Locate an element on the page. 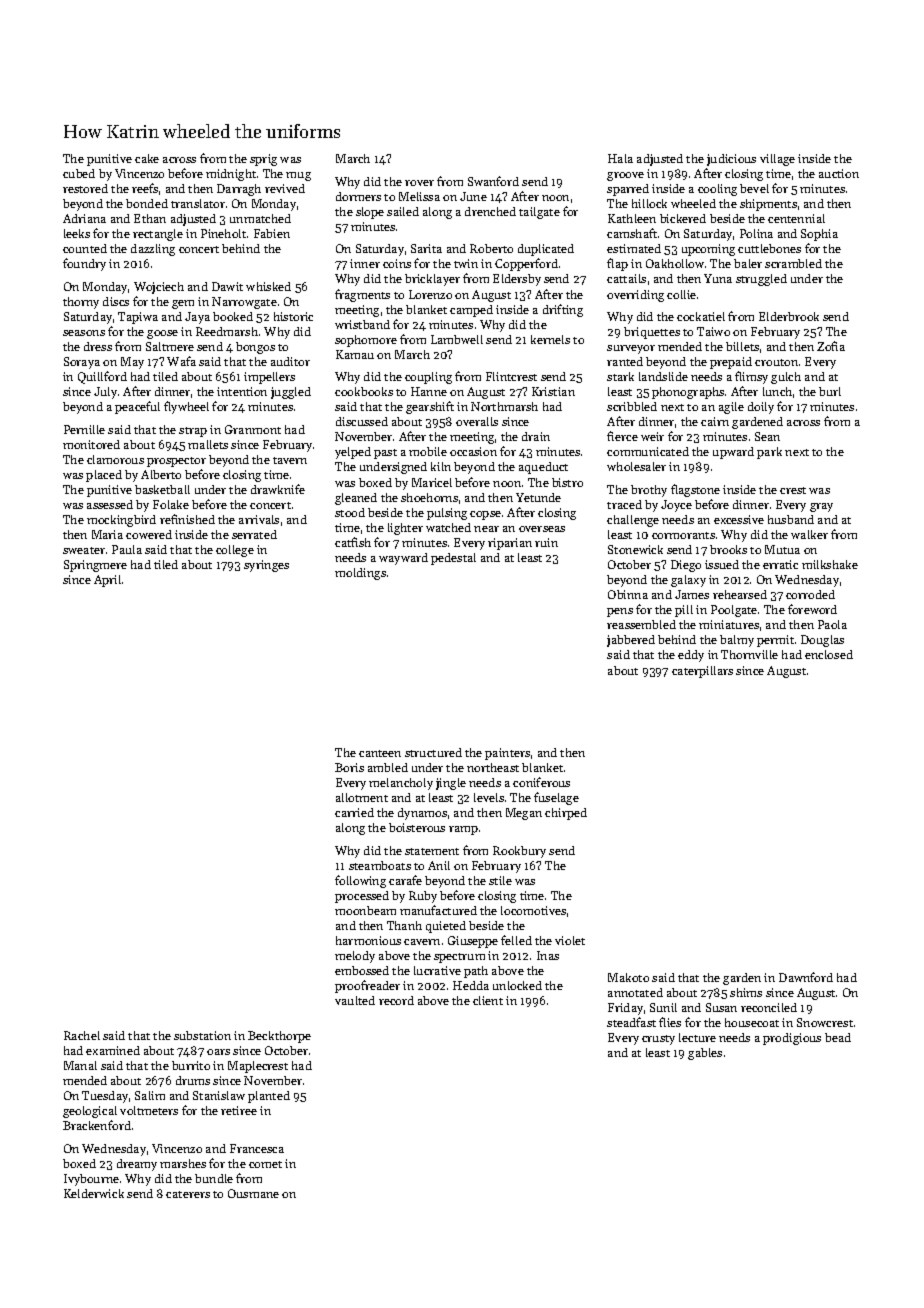 This image has height=1308, width=924. cubed is located at coordinates (79, 173).
